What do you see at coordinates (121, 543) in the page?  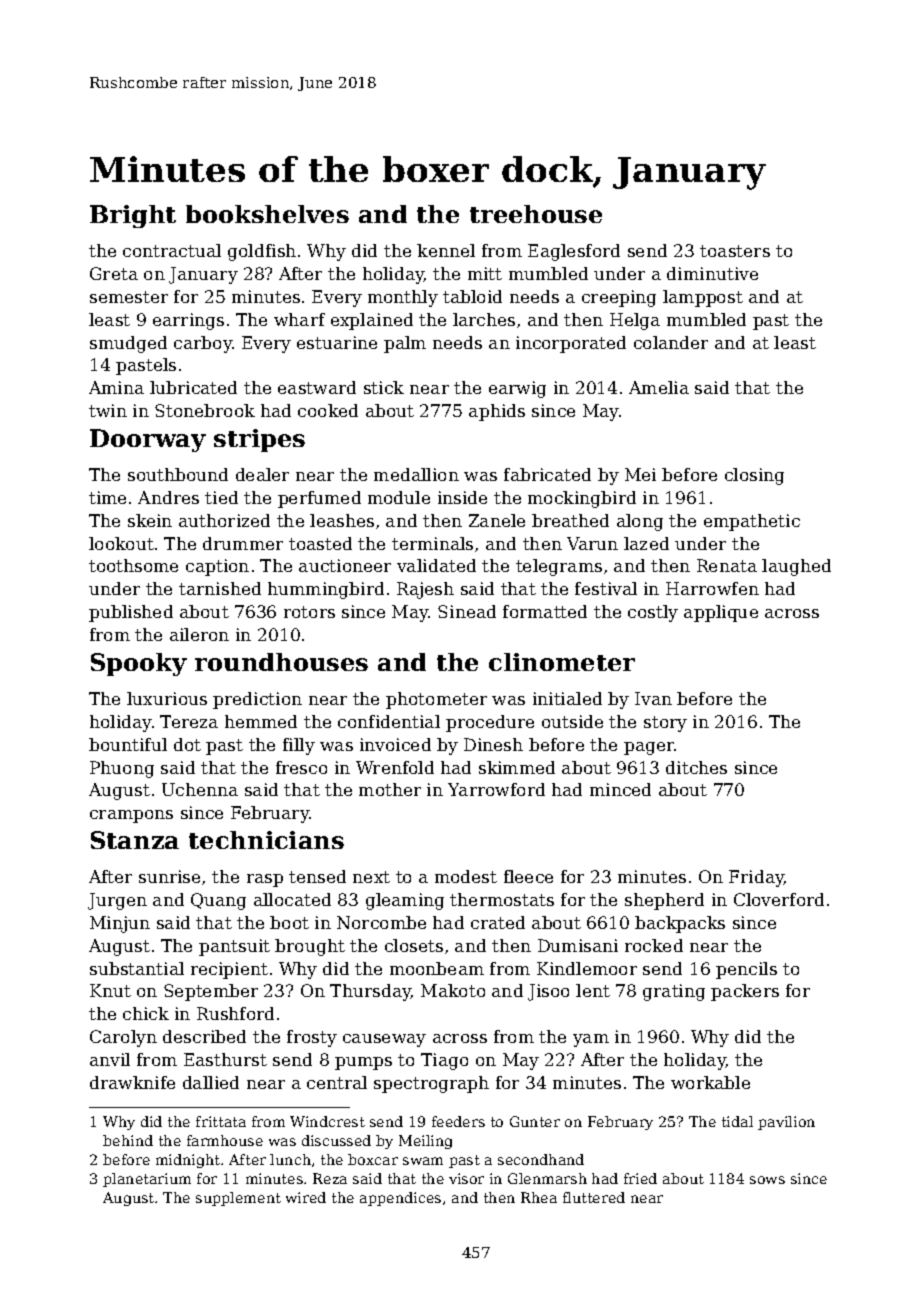 I see `lookout` at bounding box center [121, 543].
